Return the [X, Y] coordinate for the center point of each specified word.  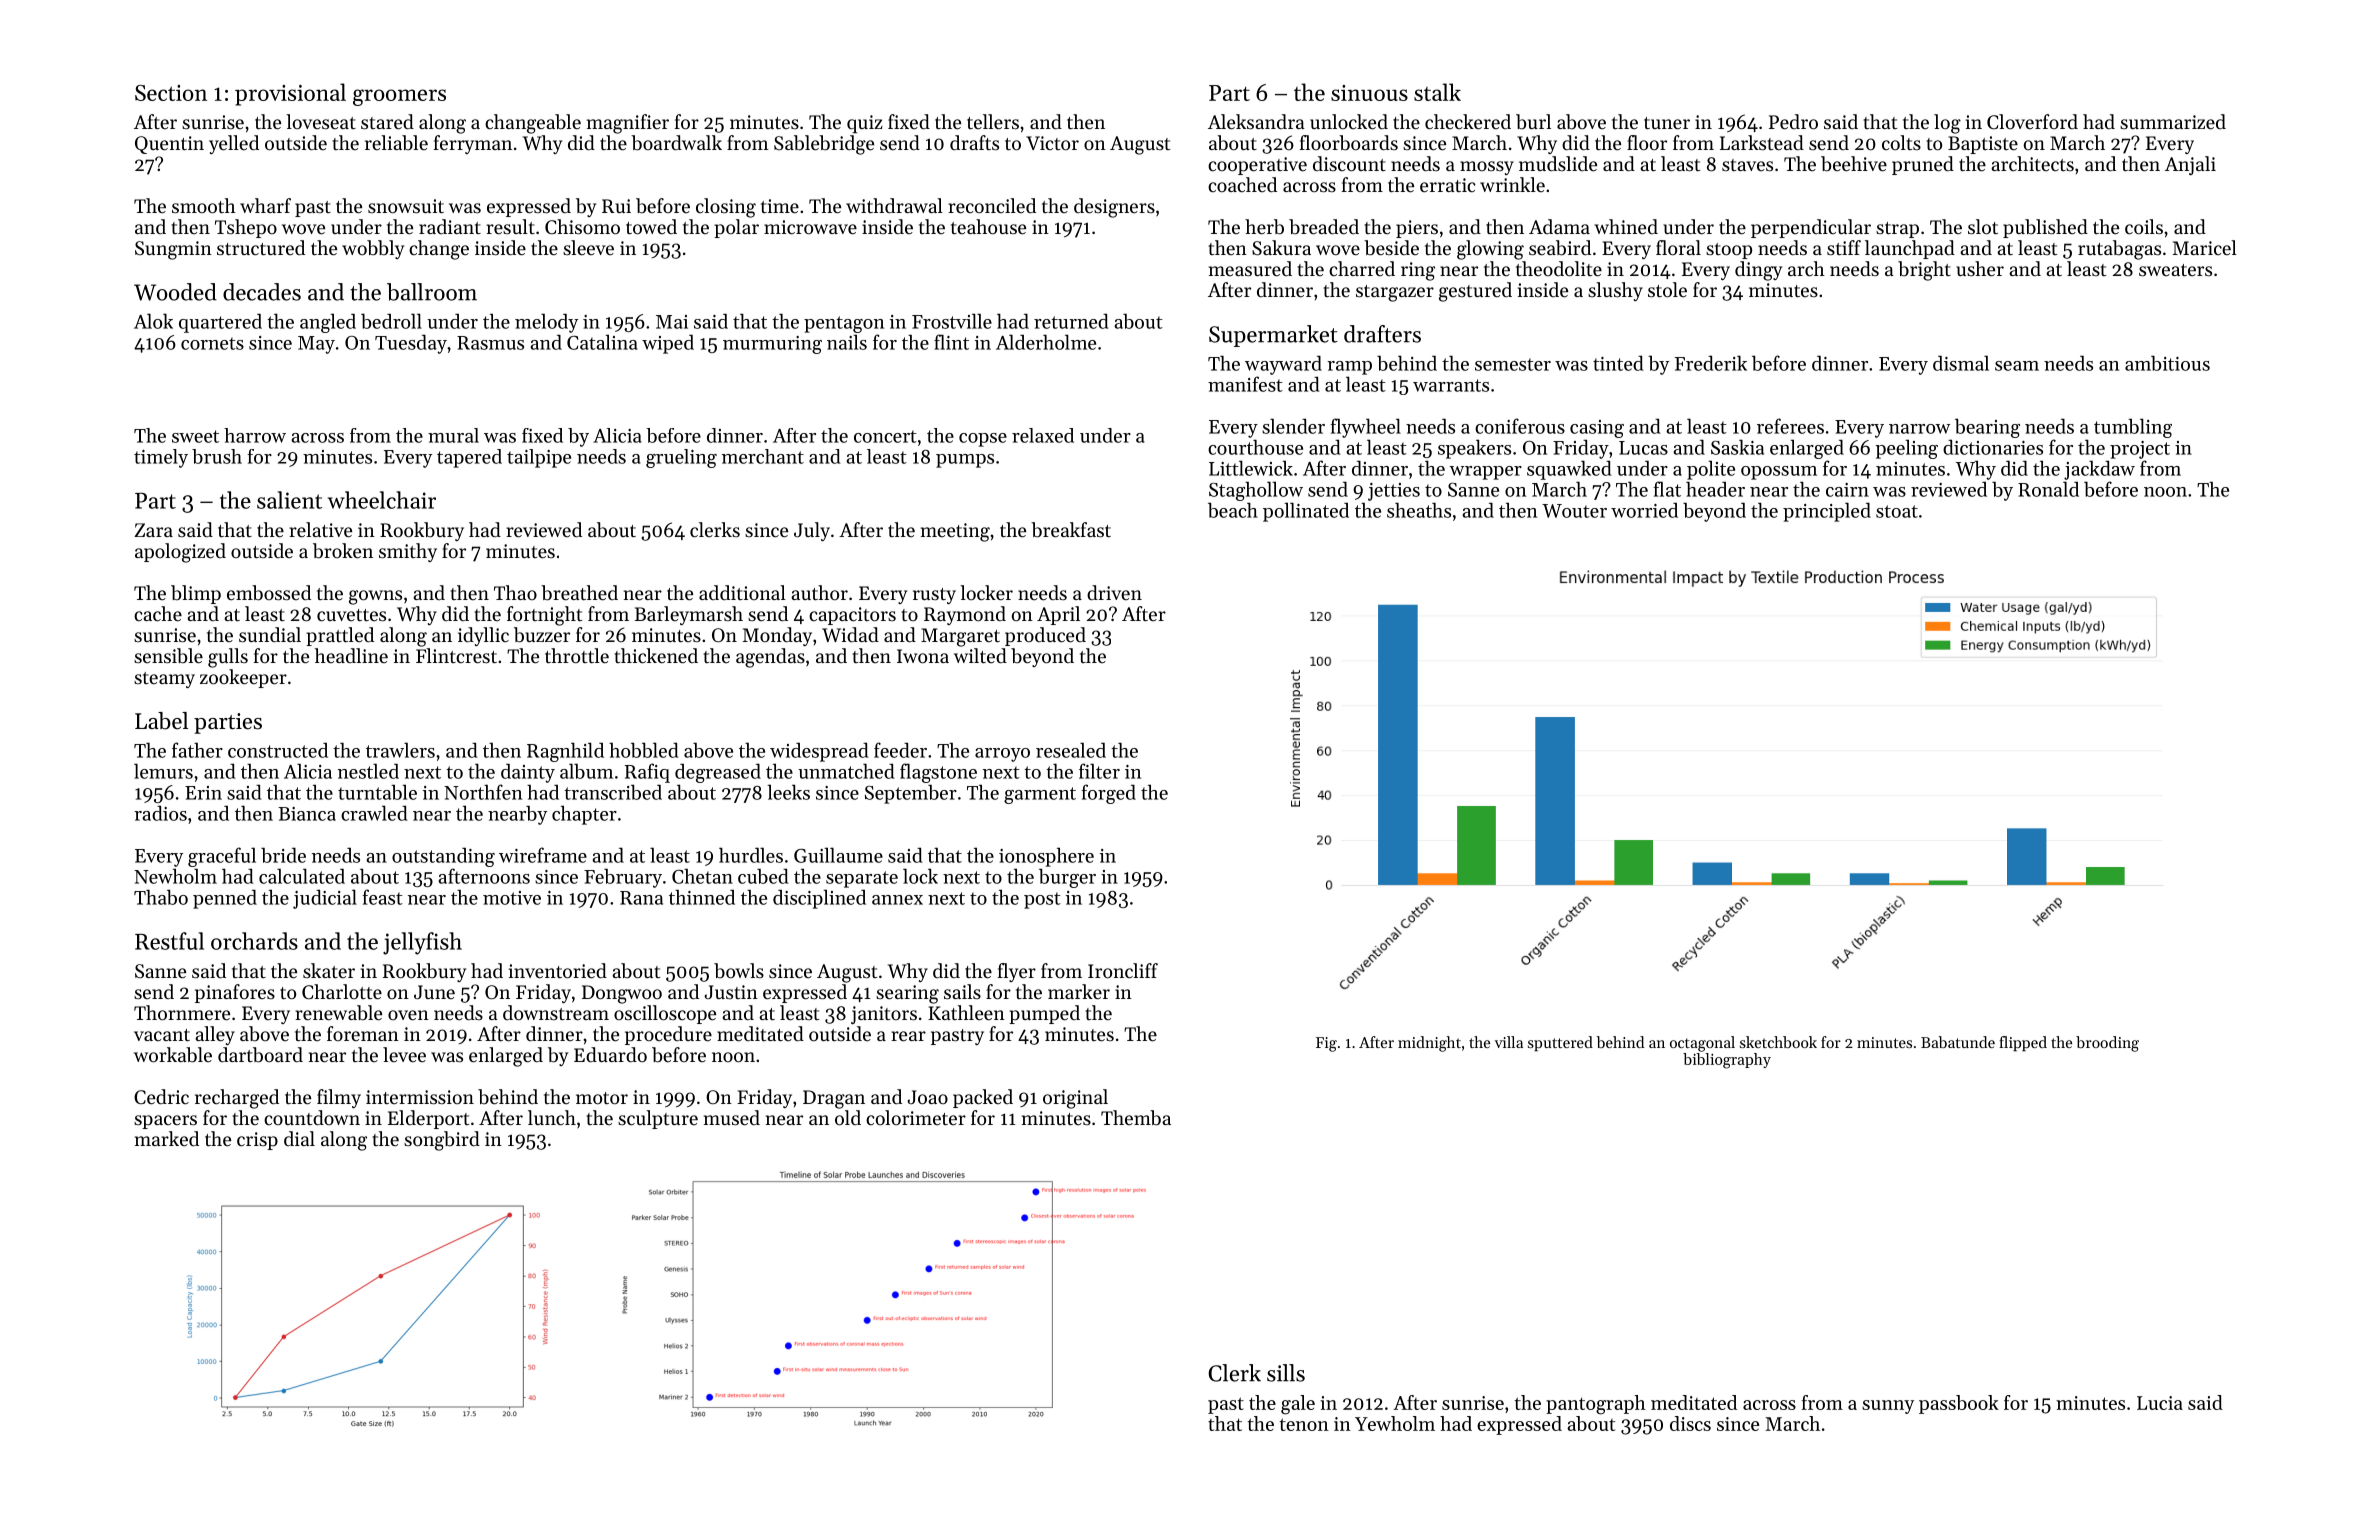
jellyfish [422, 943]
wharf [265, 205]
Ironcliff [1123, 970]
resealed [1071, 750]
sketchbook [1778, 1042]
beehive [1854, 164]
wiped [668, 344]
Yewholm [1395, 1423]
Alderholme [1046, 342]
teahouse [988, 227]
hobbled [644, 750]
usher [1980, 269]
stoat [1897, 511]
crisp [257, 1141]
